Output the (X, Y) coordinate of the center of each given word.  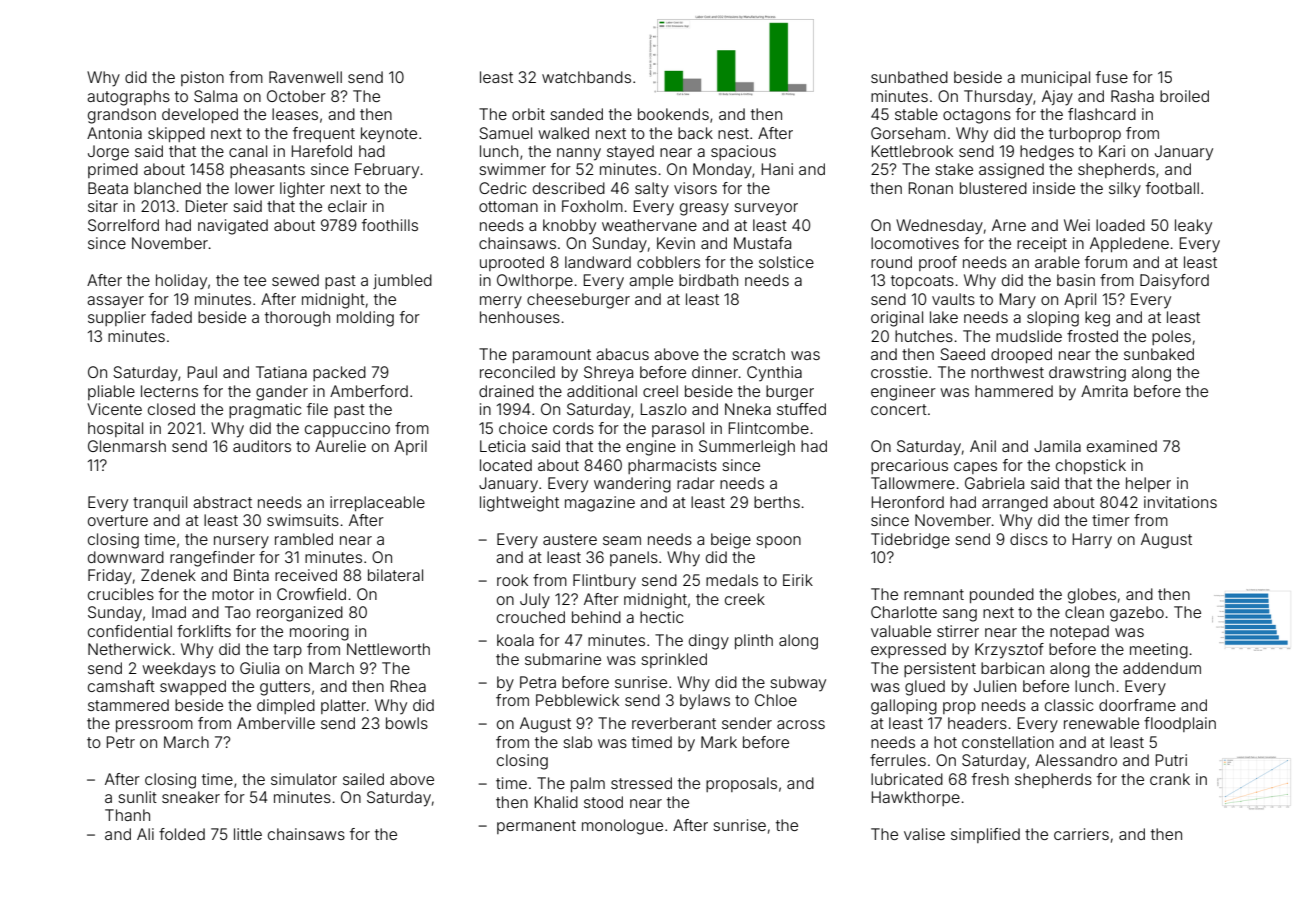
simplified (985, 835)
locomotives (915, 243)
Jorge (108, 153)
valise (924, 834)
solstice (786, 262)
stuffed (801, 409)
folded (182, 834)
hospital (115, 429)
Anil (983, 446)
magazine (600, 504)
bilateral (395, 575)
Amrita (1104, 391)
